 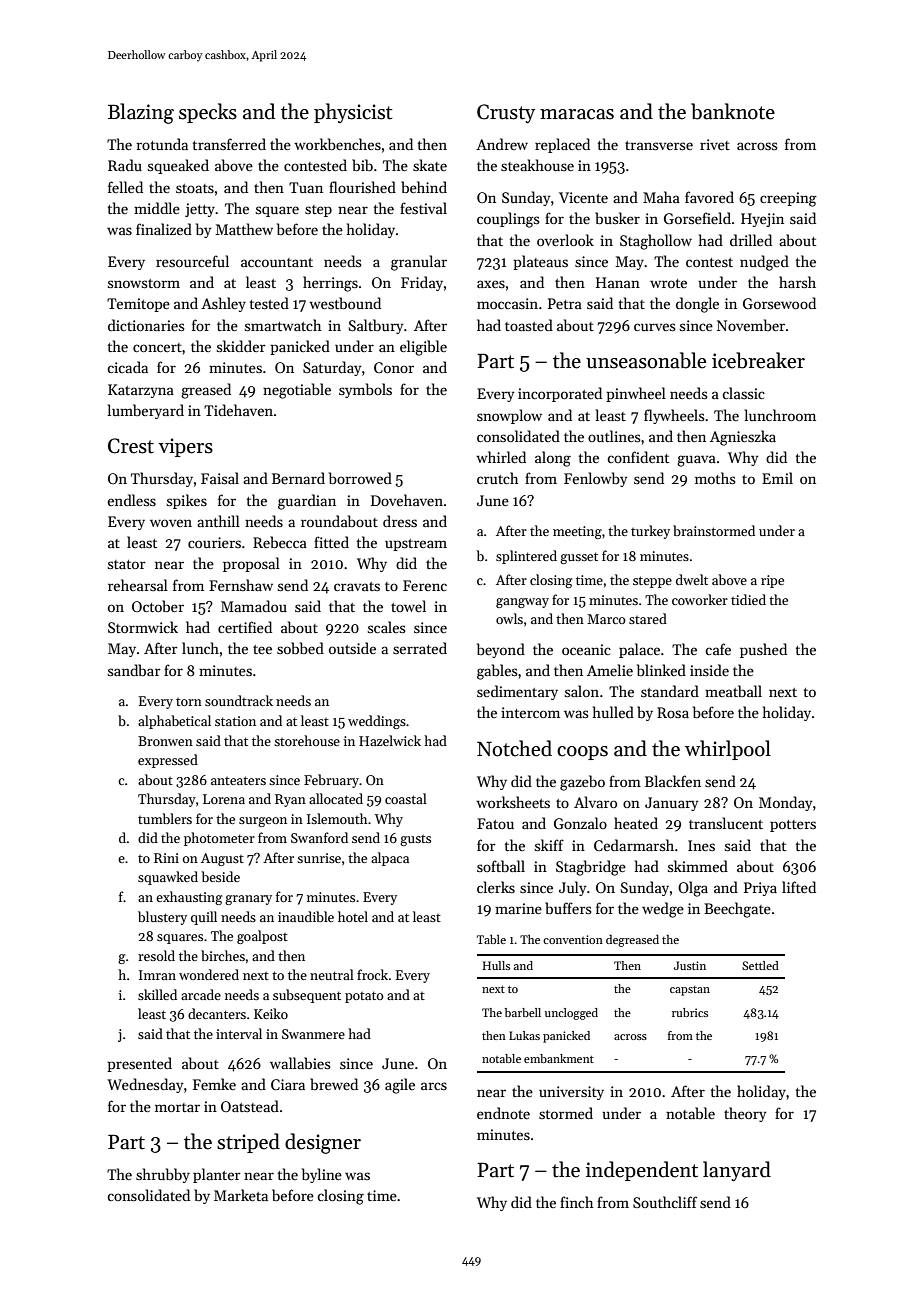 I want to click on banknote, so click(x=733, y=111).
